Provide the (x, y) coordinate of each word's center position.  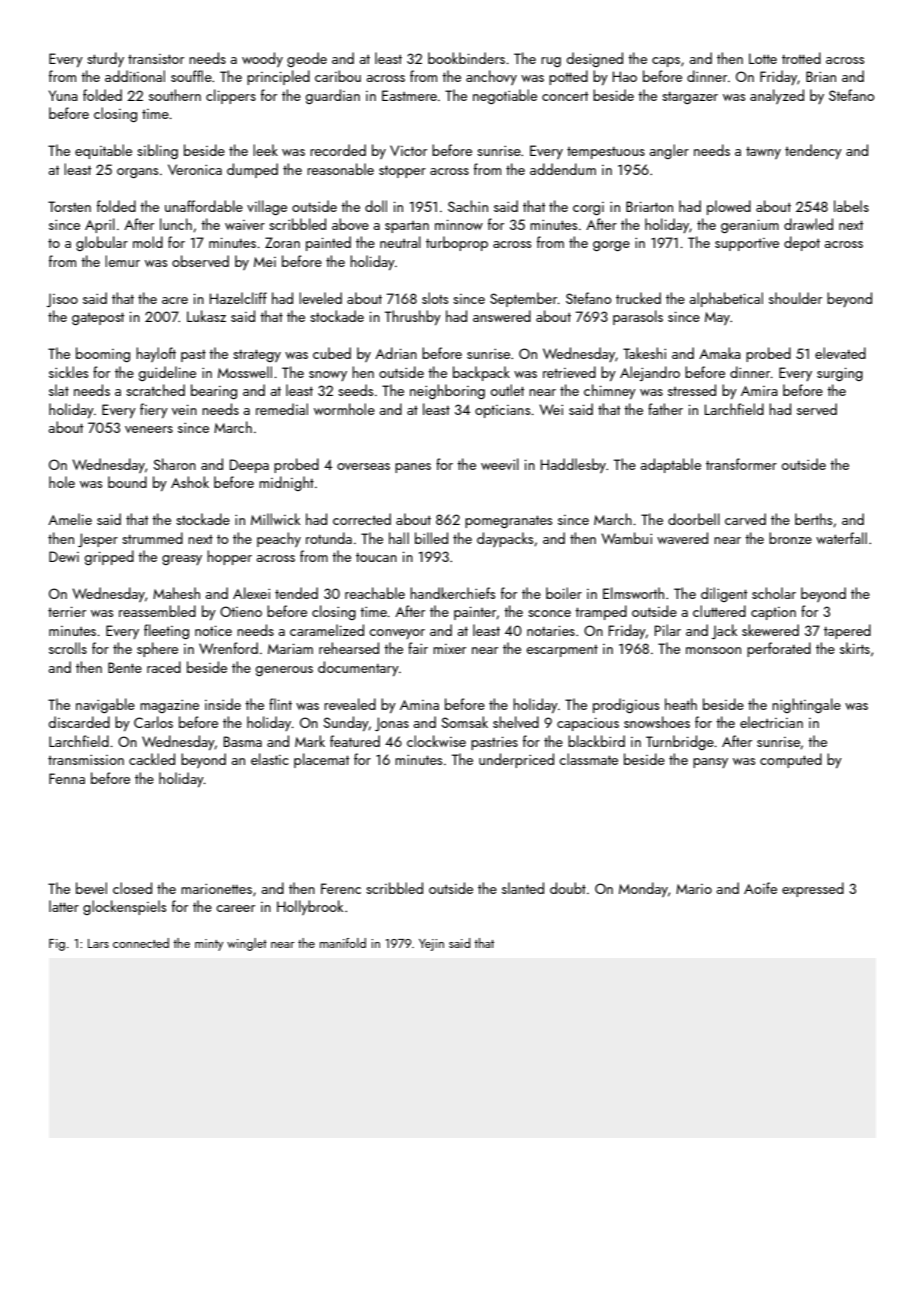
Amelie (70, 519)
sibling (157, 151)
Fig (57, 945)
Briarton (649, 206)
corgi (588, 208)
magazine (169, 706)
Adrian (396, 353)
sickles (68, 372)
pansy (710, 763)
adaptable (670, 465)
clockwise (436, 741)
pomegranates (508, 521)
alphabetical (726, 299)
